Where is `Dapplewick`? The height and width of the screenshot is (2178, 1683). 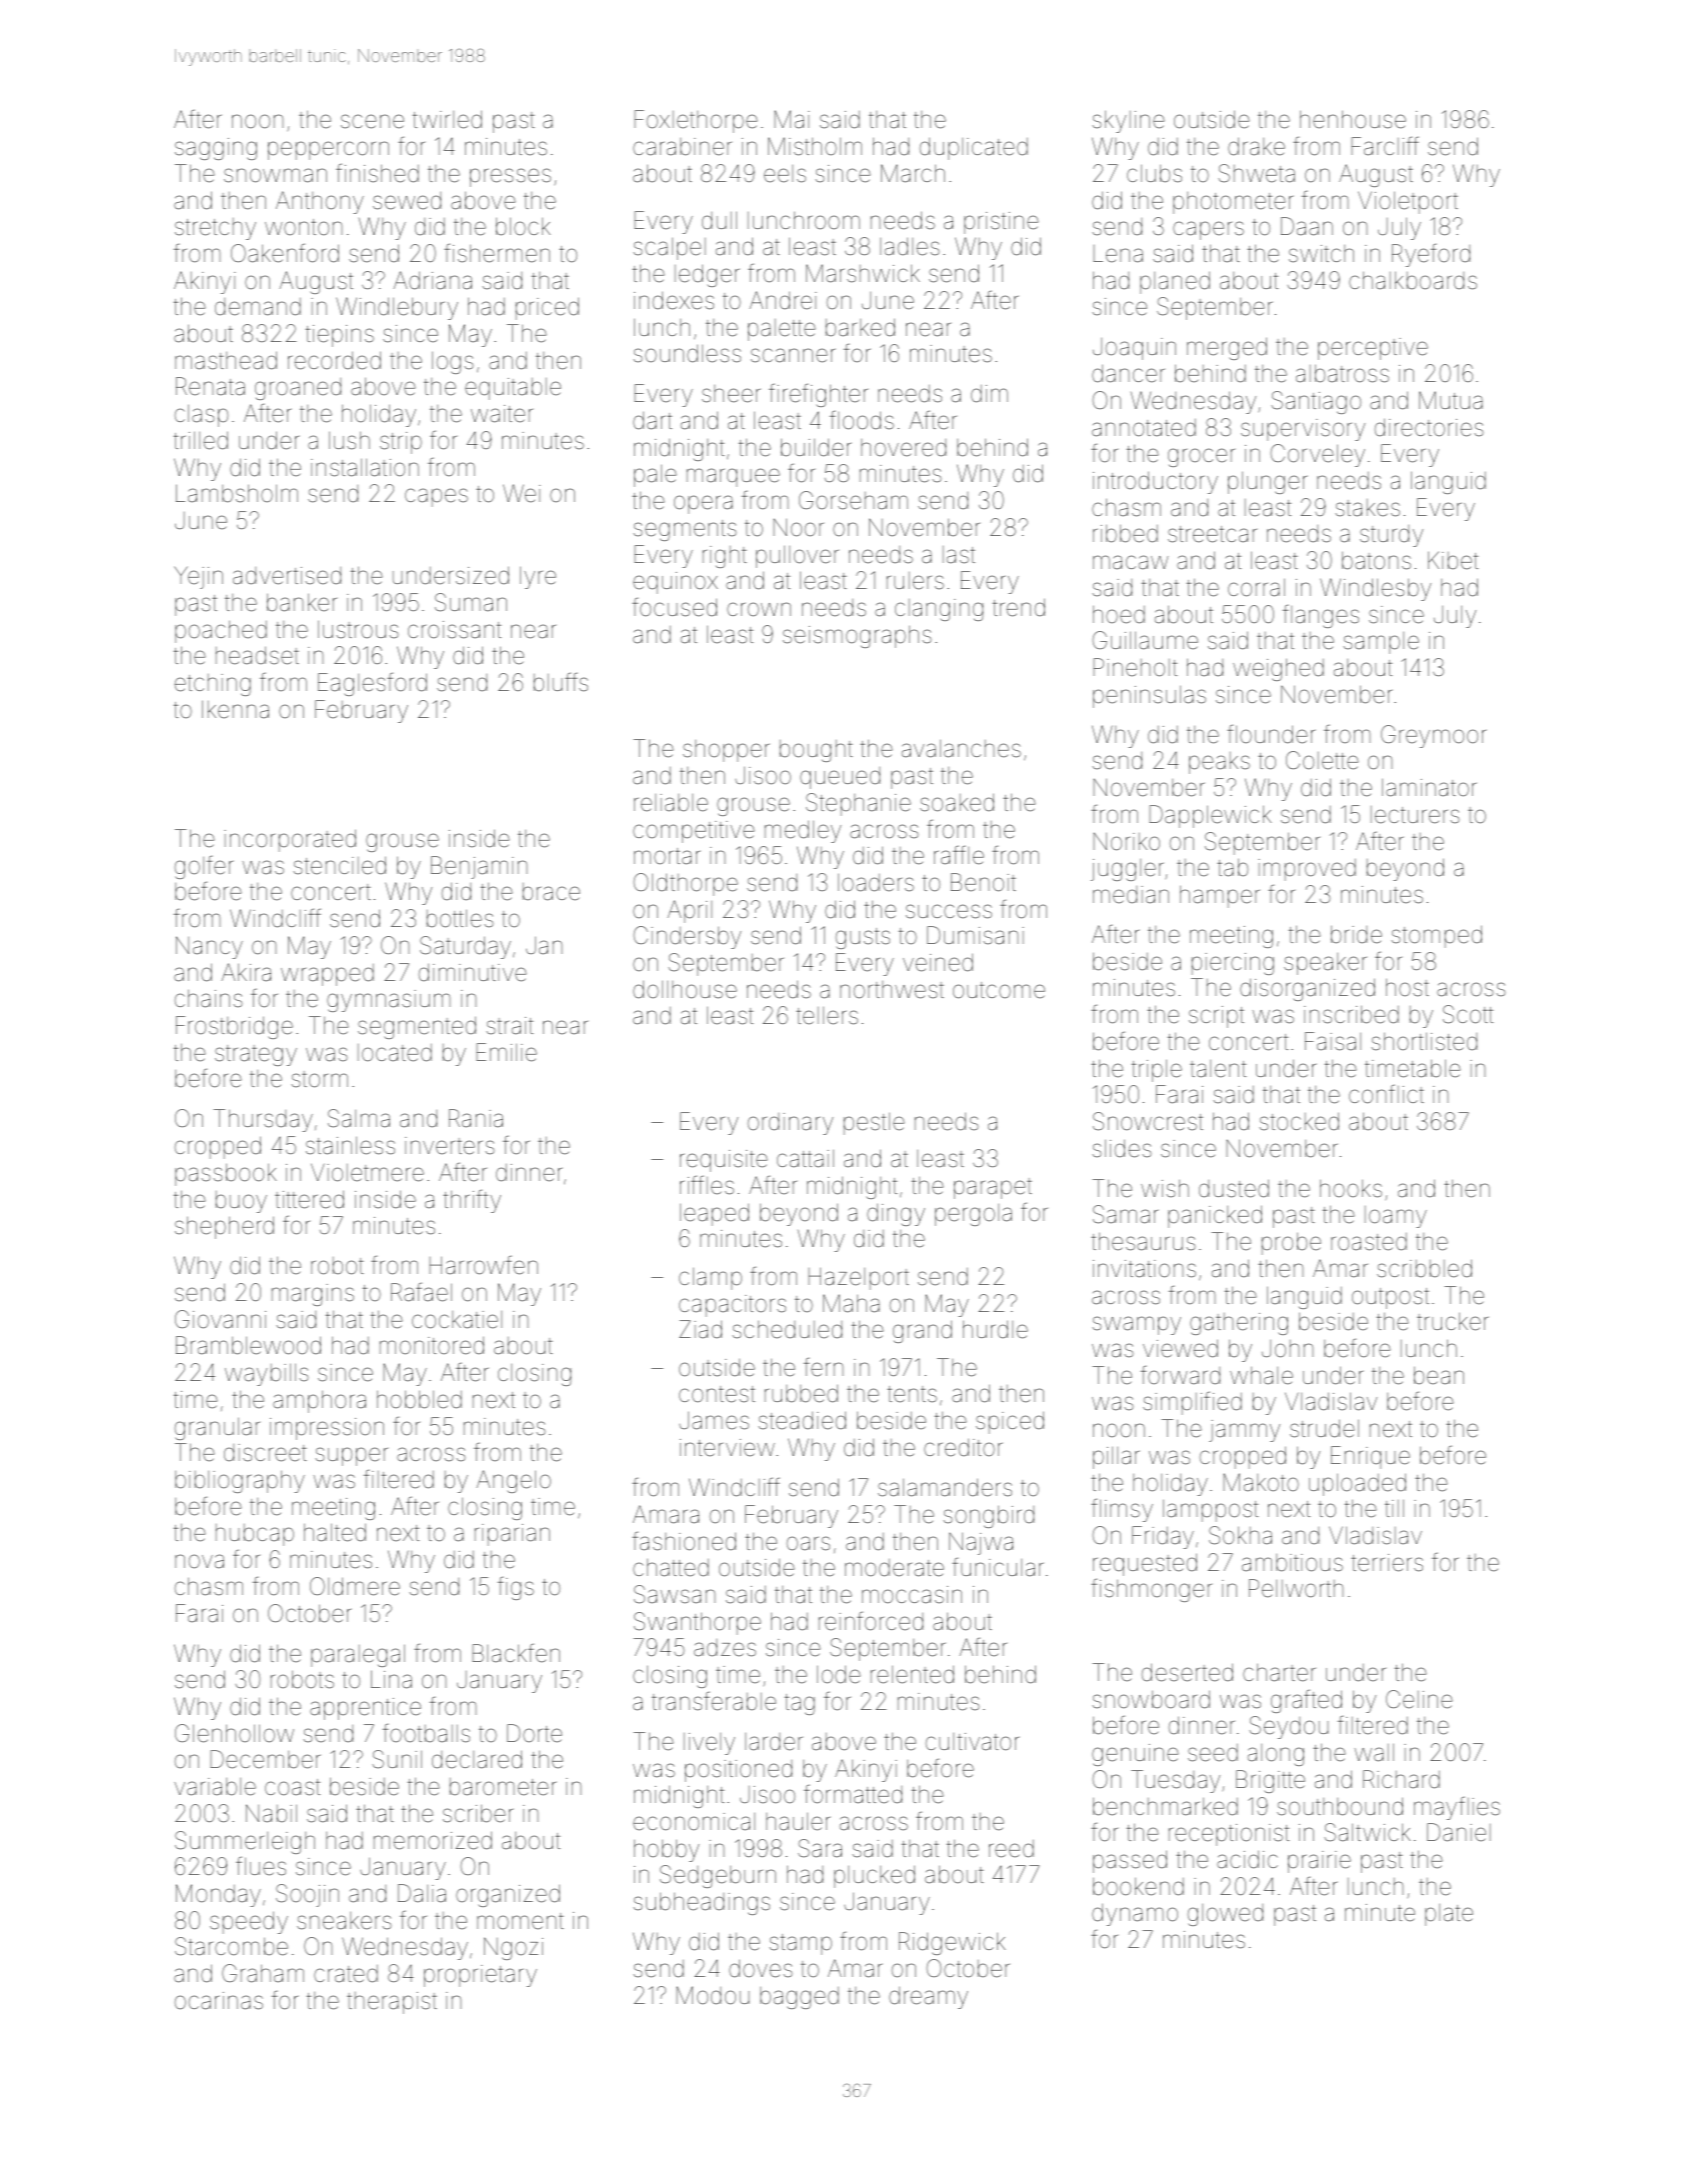 Dapplewick is located at coordinates (1210, 816).
